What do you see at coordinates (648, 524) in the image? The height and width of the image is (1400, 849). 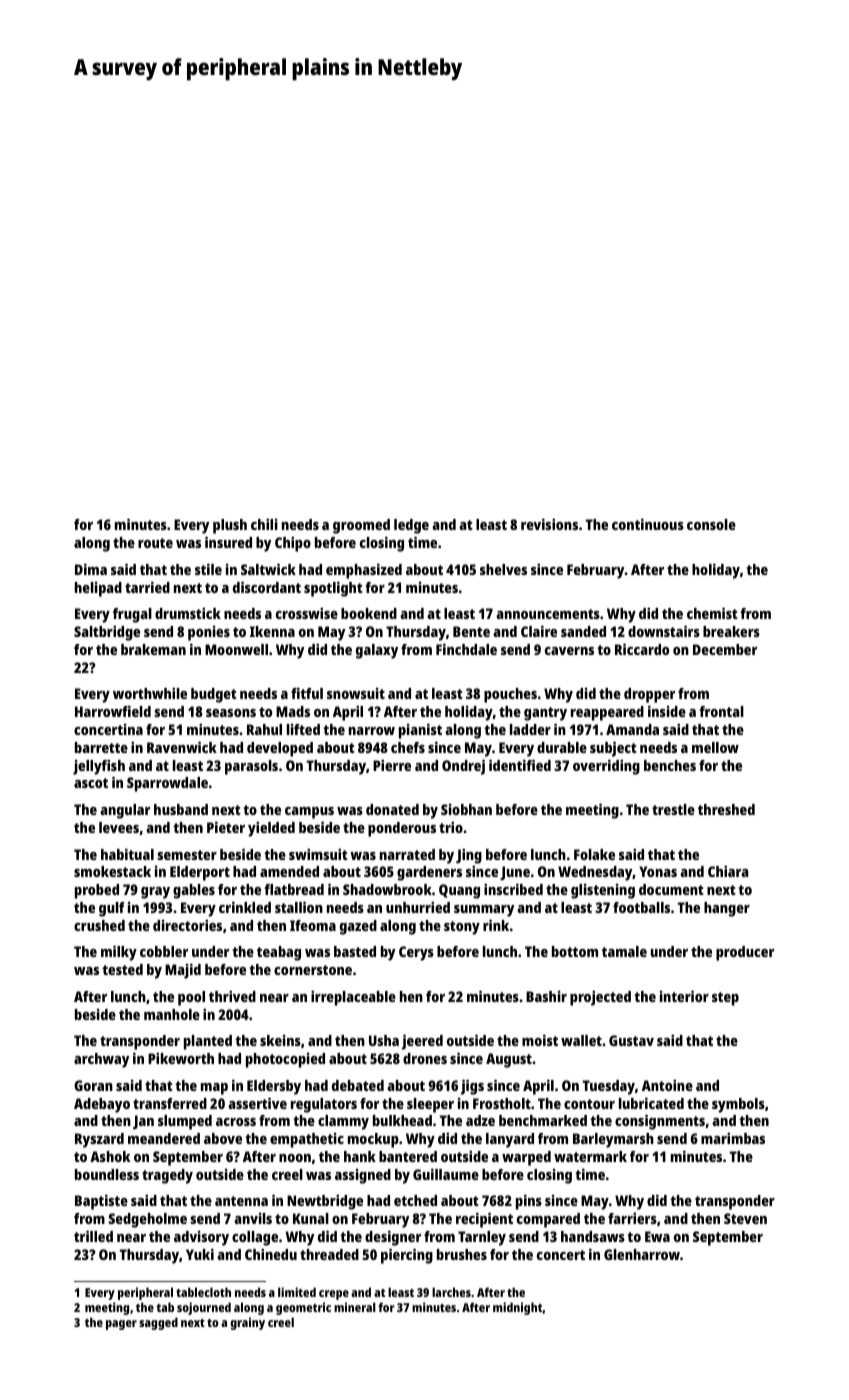 I see `continuous` at bounding box center [648, 524].
